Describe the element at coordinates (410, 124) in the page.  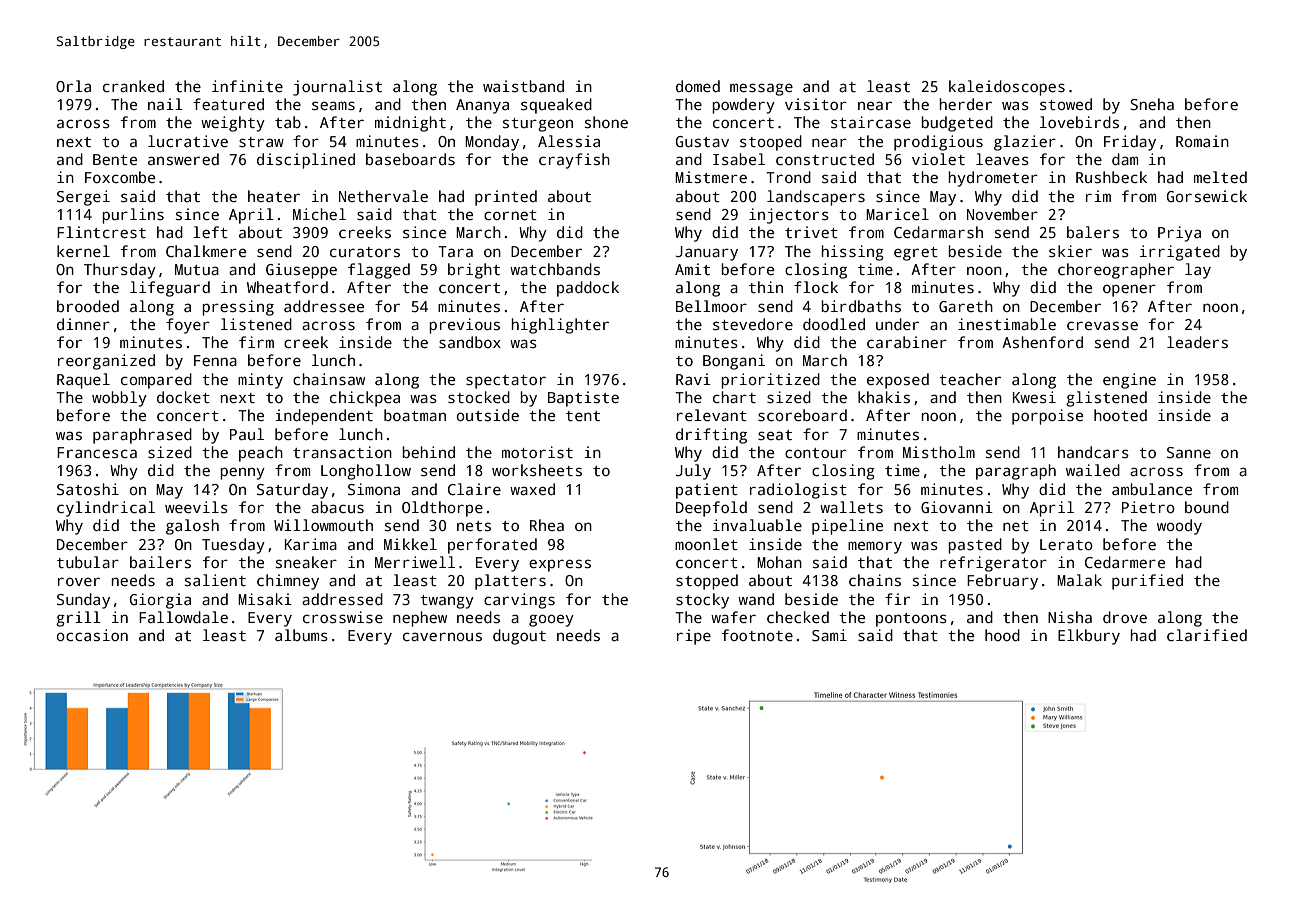
I see `midnight` at that location.
